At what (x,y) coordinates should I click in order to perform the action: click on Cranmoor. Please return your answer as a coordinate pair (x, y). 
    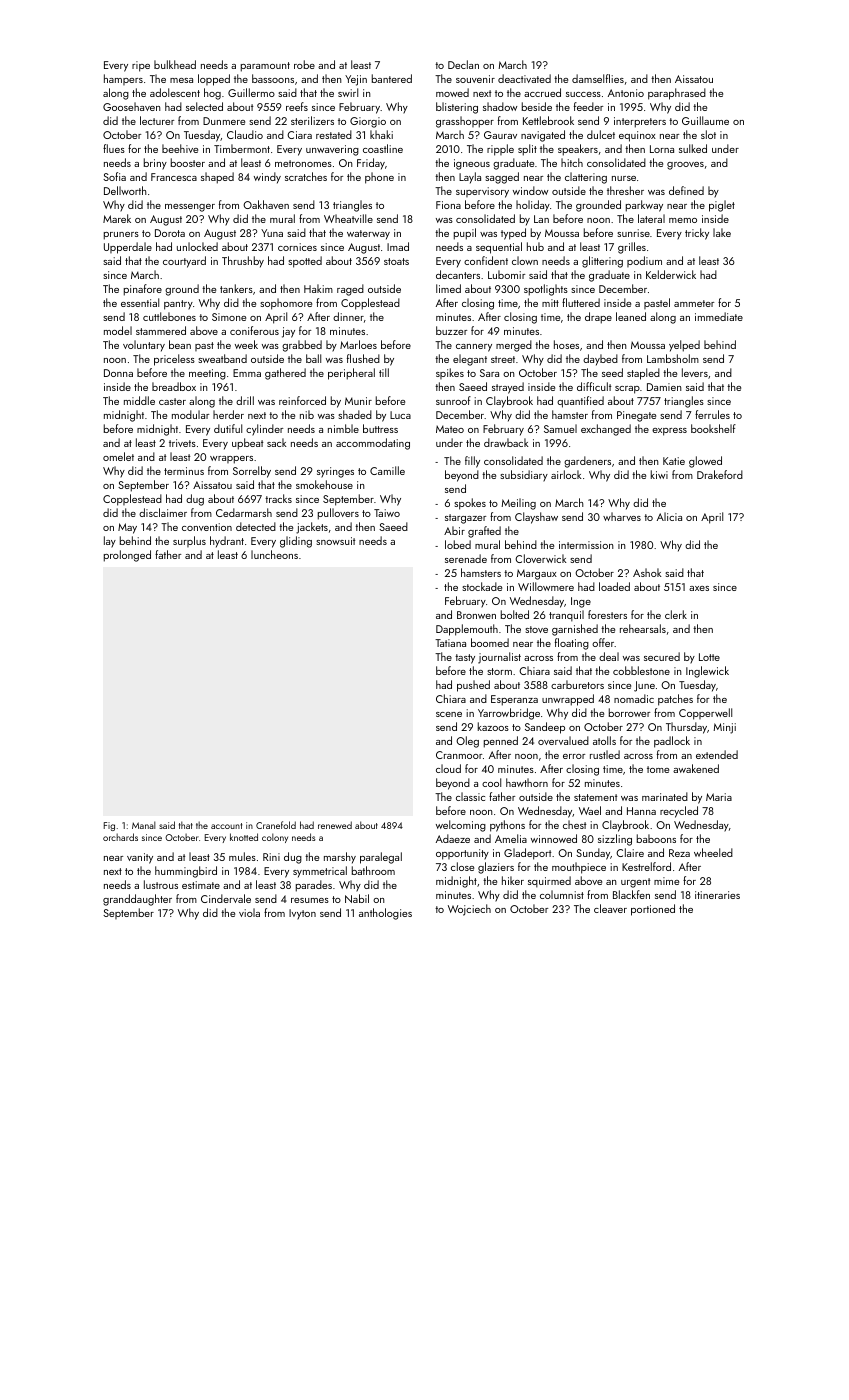
    Looking at the image, I should click on (459, 755).
